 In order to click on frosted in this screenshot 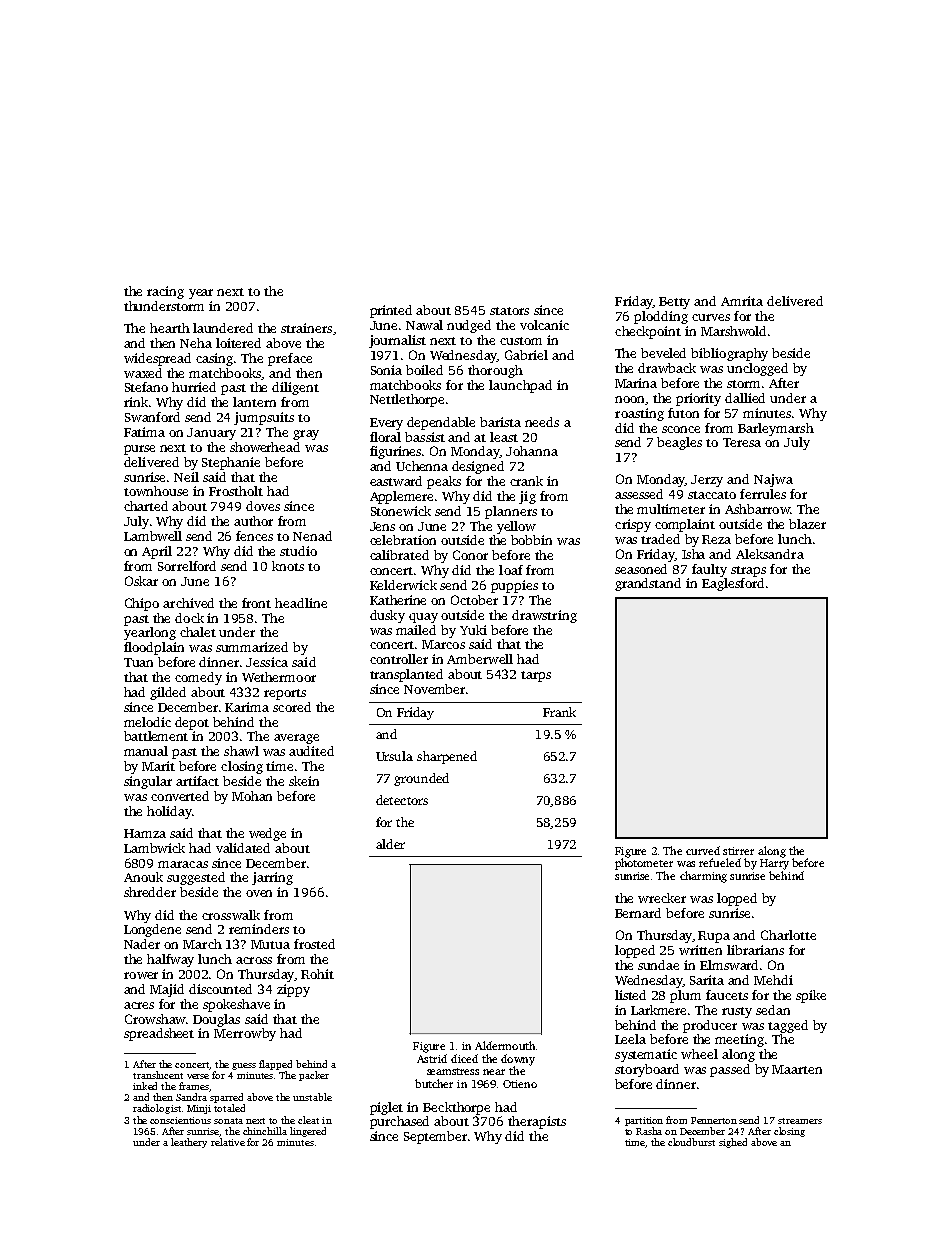, I will do `click(314, 944)`.
